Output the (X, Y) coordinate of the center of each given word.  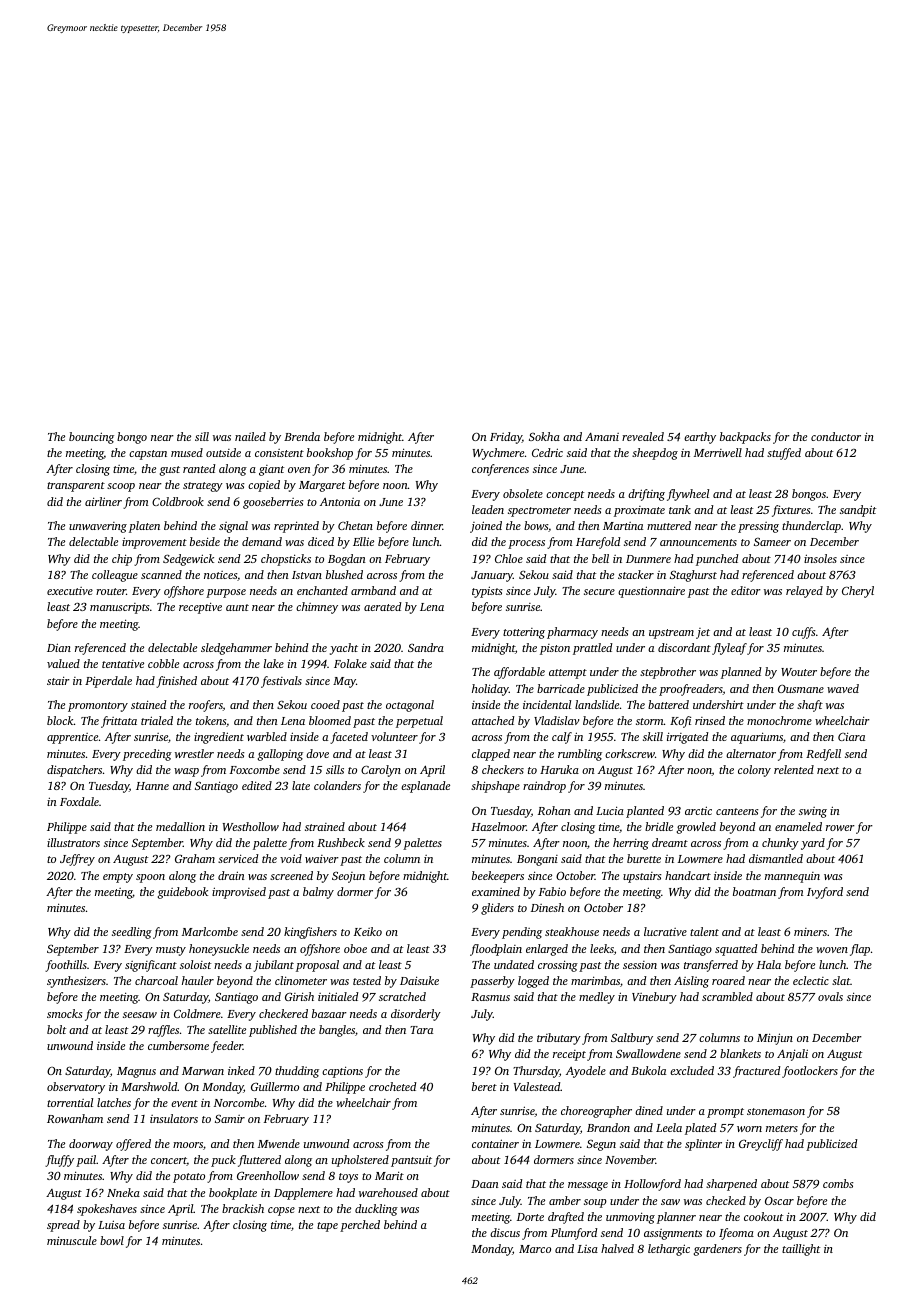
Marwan (203, 1071)
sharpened (731, 1185)
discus (505, 1232)
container (495, 1143)
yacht (344, 649)
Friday (506, 438)
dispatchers (74, 771)
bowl (112, 1240)
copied (264, 486)
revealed (643, 436)
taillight (801, 1250)
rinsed (710, 720)
